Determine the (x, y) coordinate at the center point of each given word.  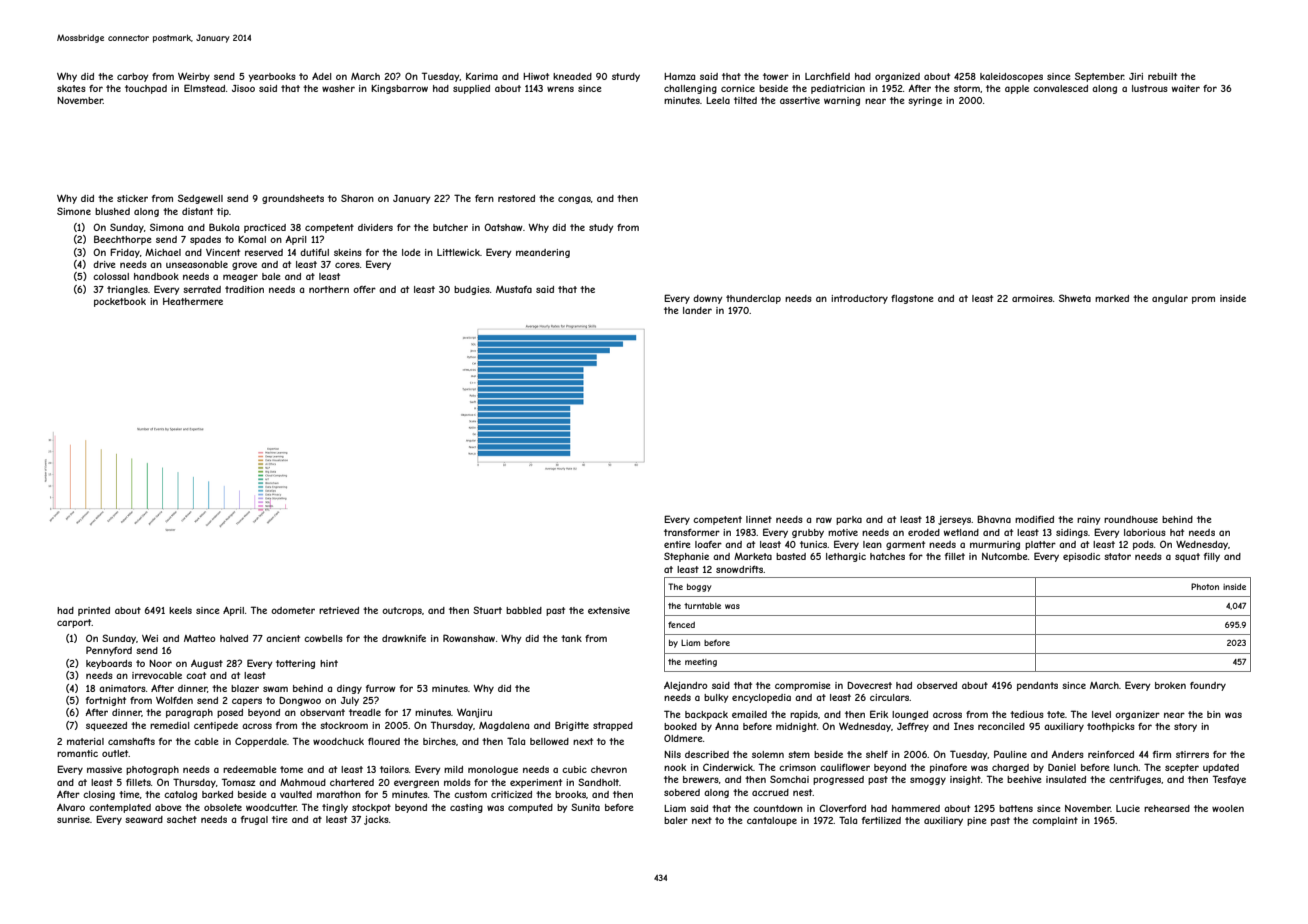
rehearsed (1167, 808)
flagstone (912, 299)
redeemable (249, 769)
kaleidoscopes (1011, 77)
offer (364, 289)
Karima (482, 76)
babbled (524, 610)
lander (697, 310)
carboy (133, 77)
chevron (609, 769)
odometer (293, 610)
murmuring (995, 545)
